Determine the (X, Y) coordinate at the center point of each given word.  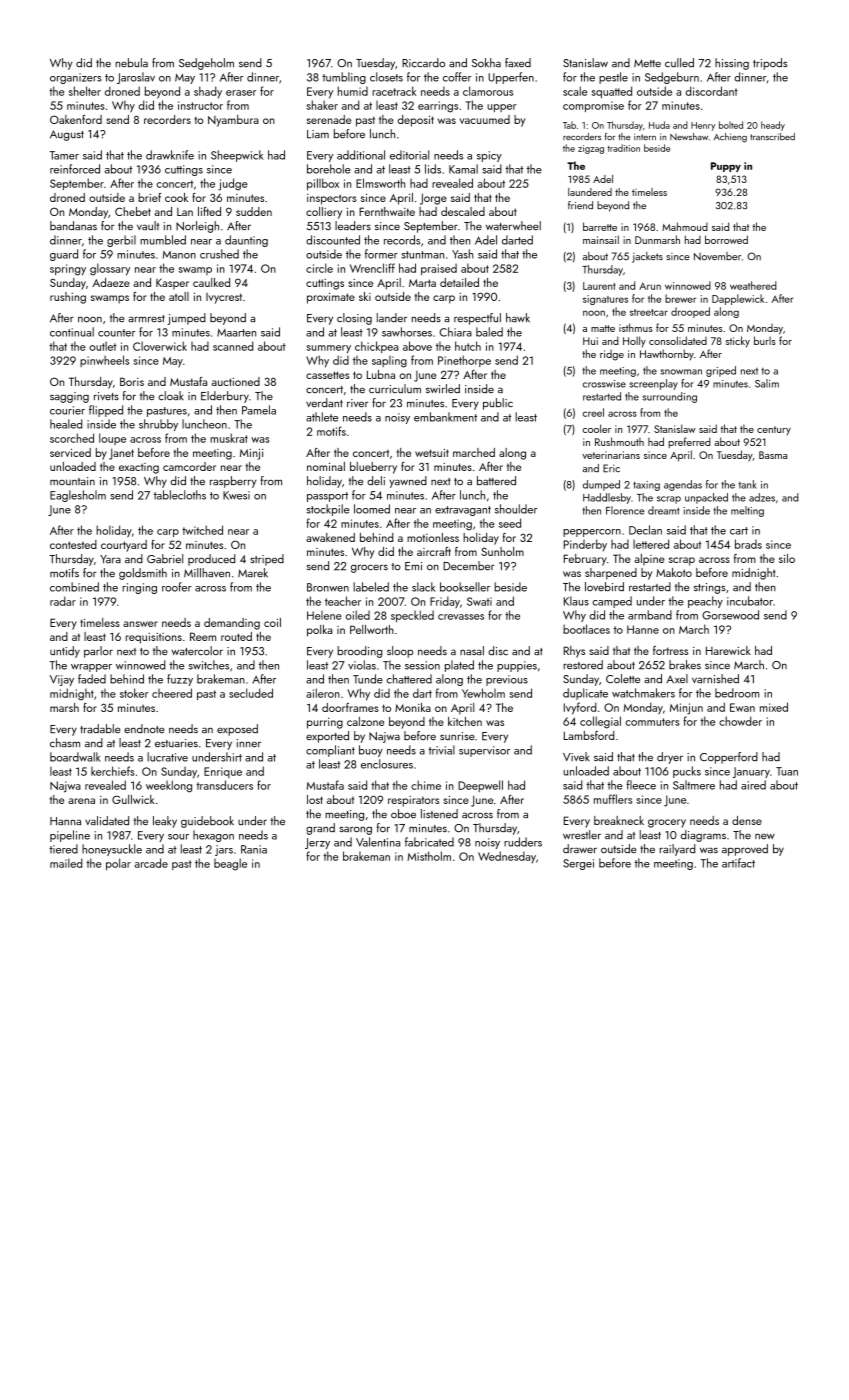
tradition (623, 148)
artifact (738, 863)
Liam (318, 134)
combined (74, 587)
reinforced (75, 169)
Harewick (728, 650)
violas (362, 665)
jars (224, 850)
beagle (230, 864)
